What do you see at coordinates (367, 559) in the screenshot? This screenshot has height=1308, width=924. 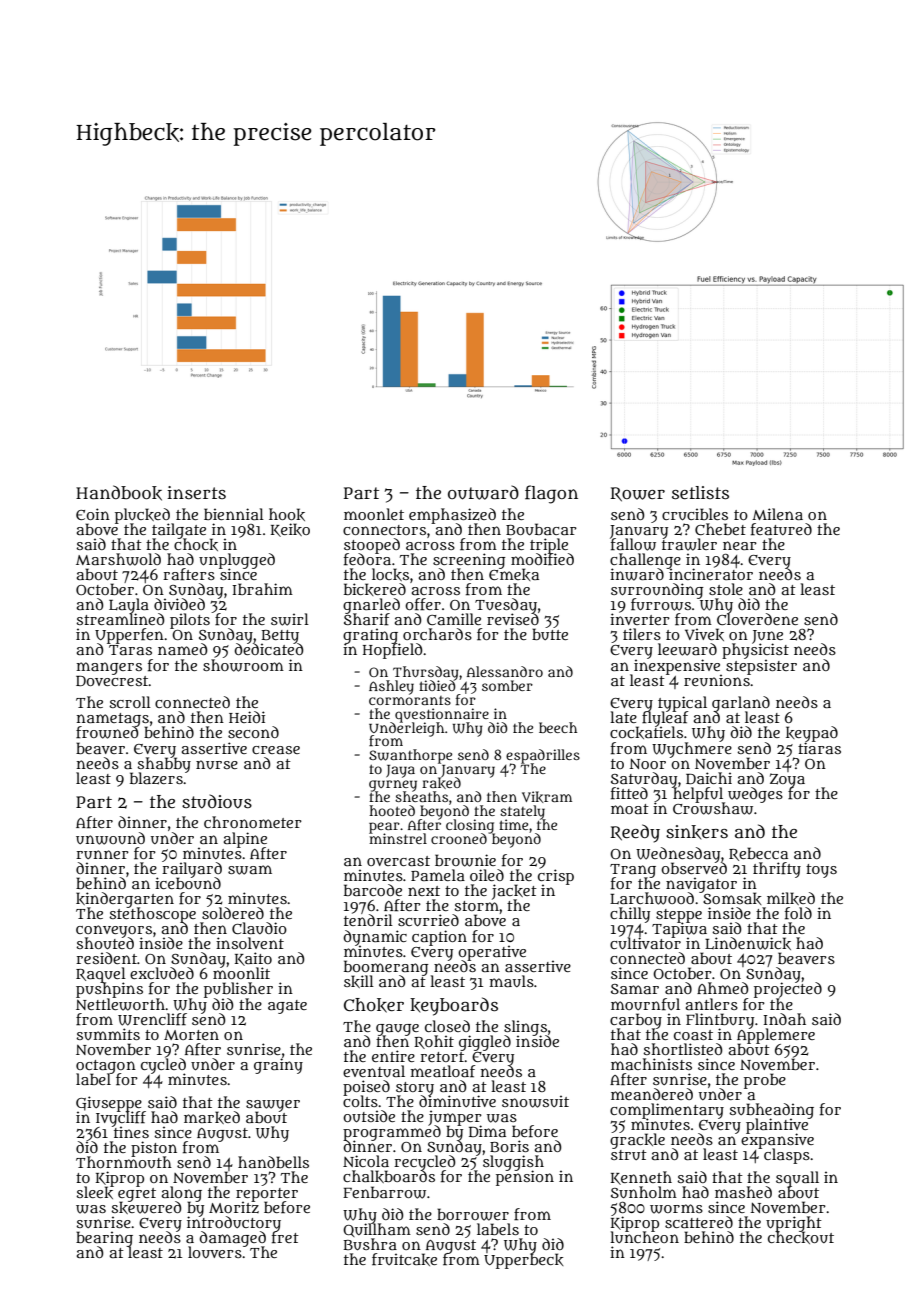 I see `fedora` at bounding box center [367, 559].
